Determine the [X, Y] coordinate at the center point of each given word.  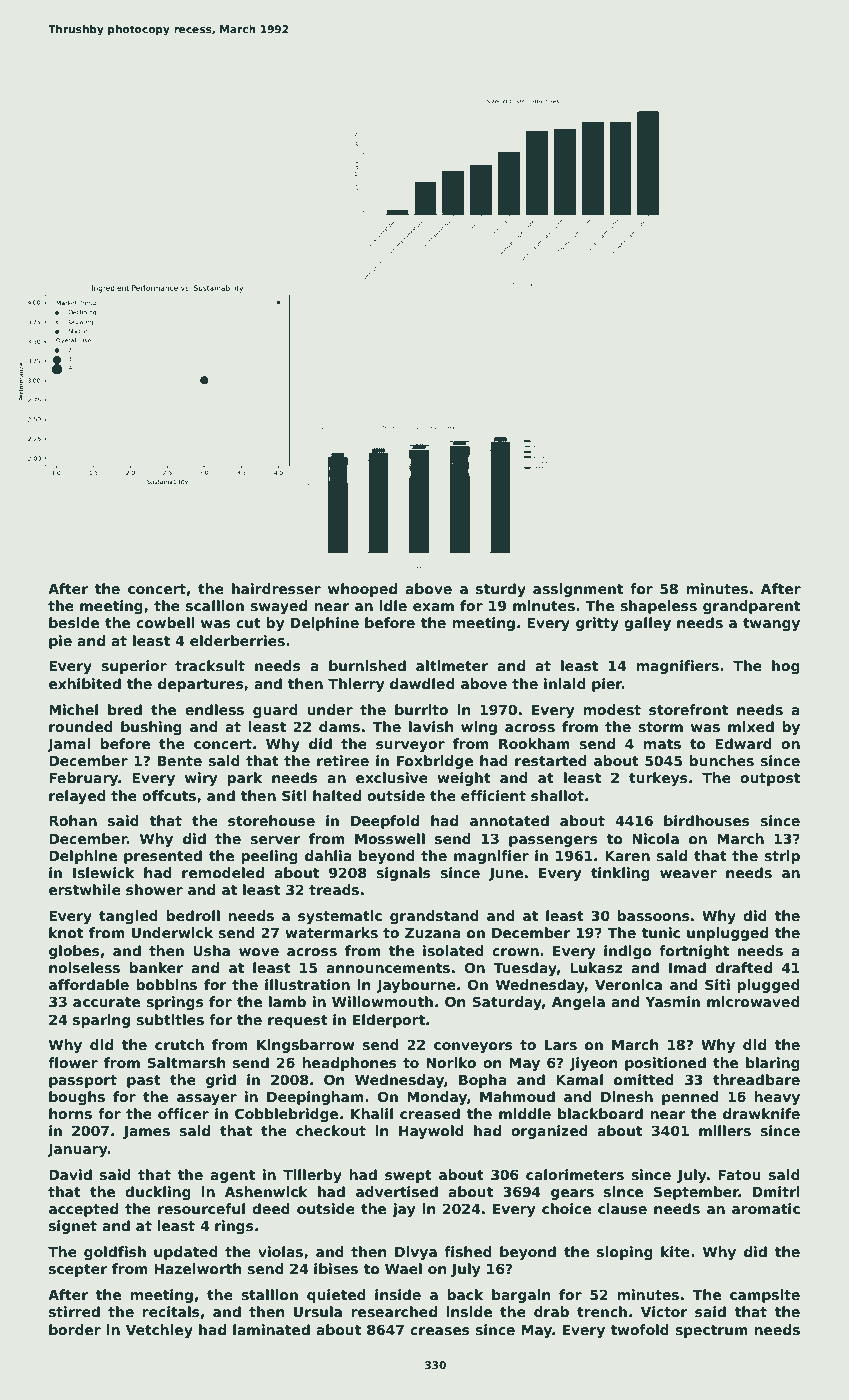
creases [440, 1331]
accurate [106, 1002]
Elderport [389, 1021]
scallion [215, 605]
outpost [770, 779]
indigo [628, 952]
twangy [771, 624]
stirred [74, 1311]
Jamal [69, 745]
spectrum [711, 1331]
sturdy [501, 590]
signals [403, 874]
